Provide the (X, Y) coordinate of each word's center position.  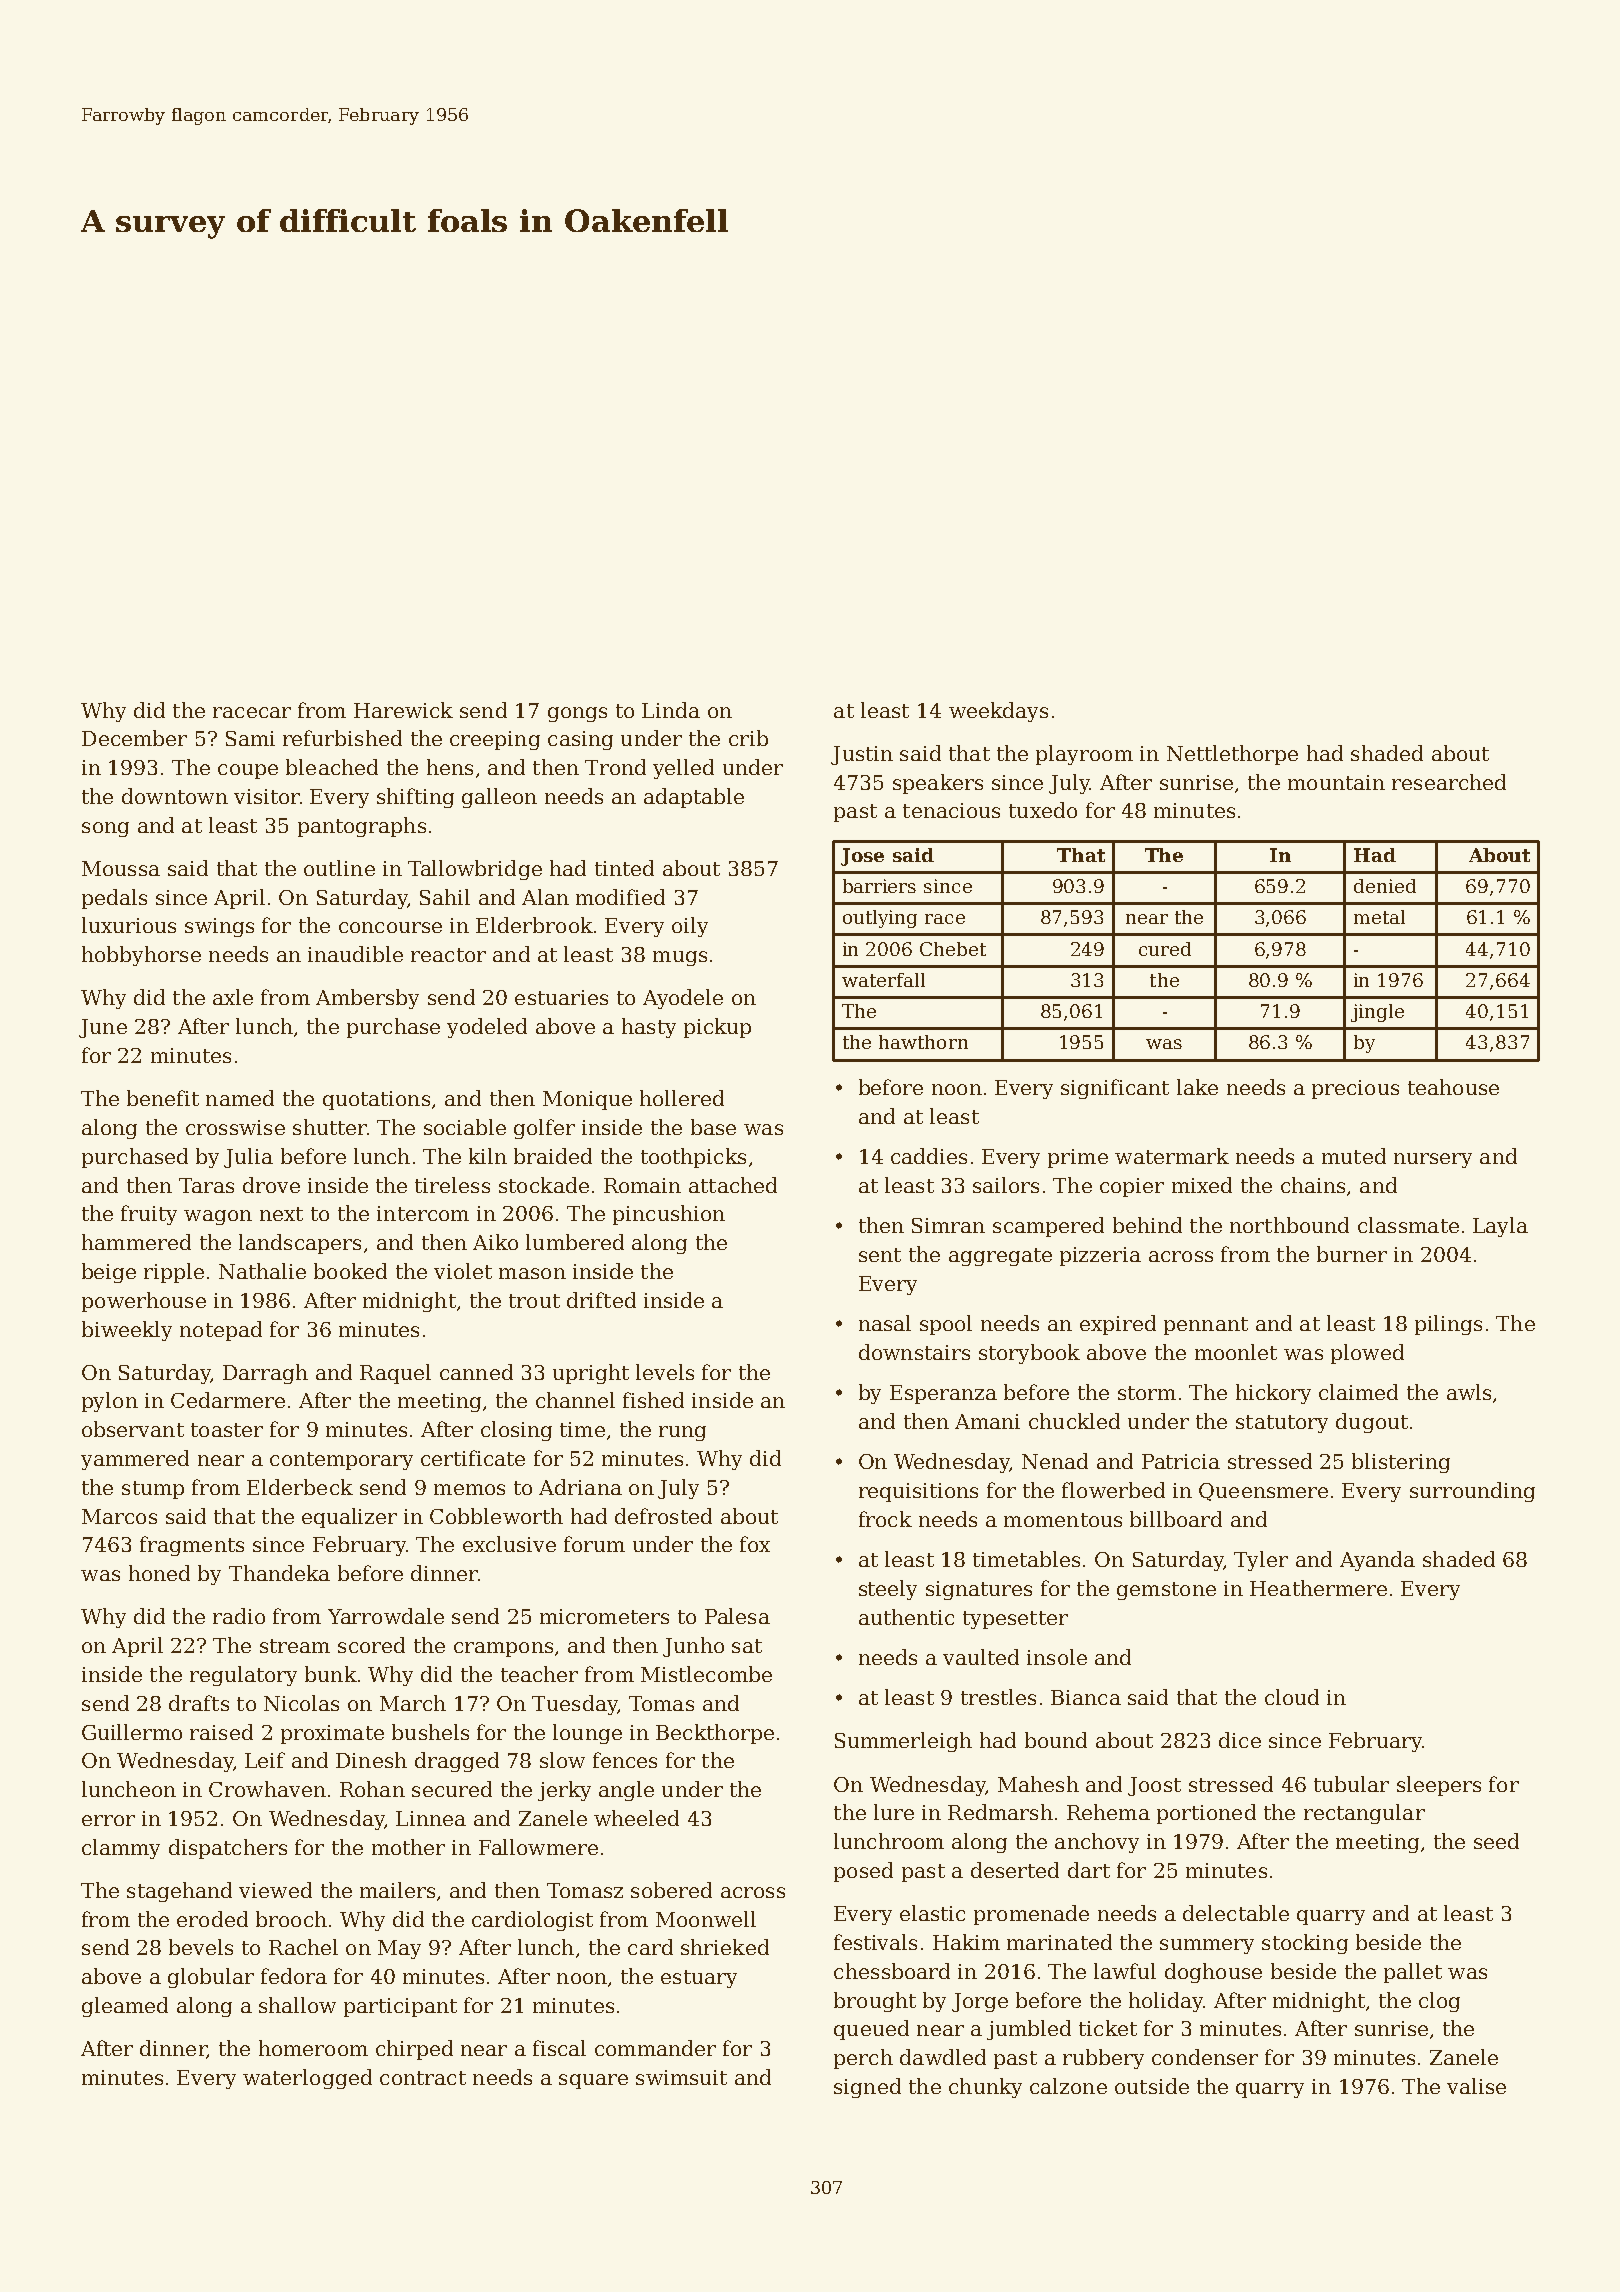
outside (1152, 2086)
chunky (985, 2088)
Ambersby (367, 999)
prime (1078, 1158)
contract (423, 2078)
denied (1385, 886)
